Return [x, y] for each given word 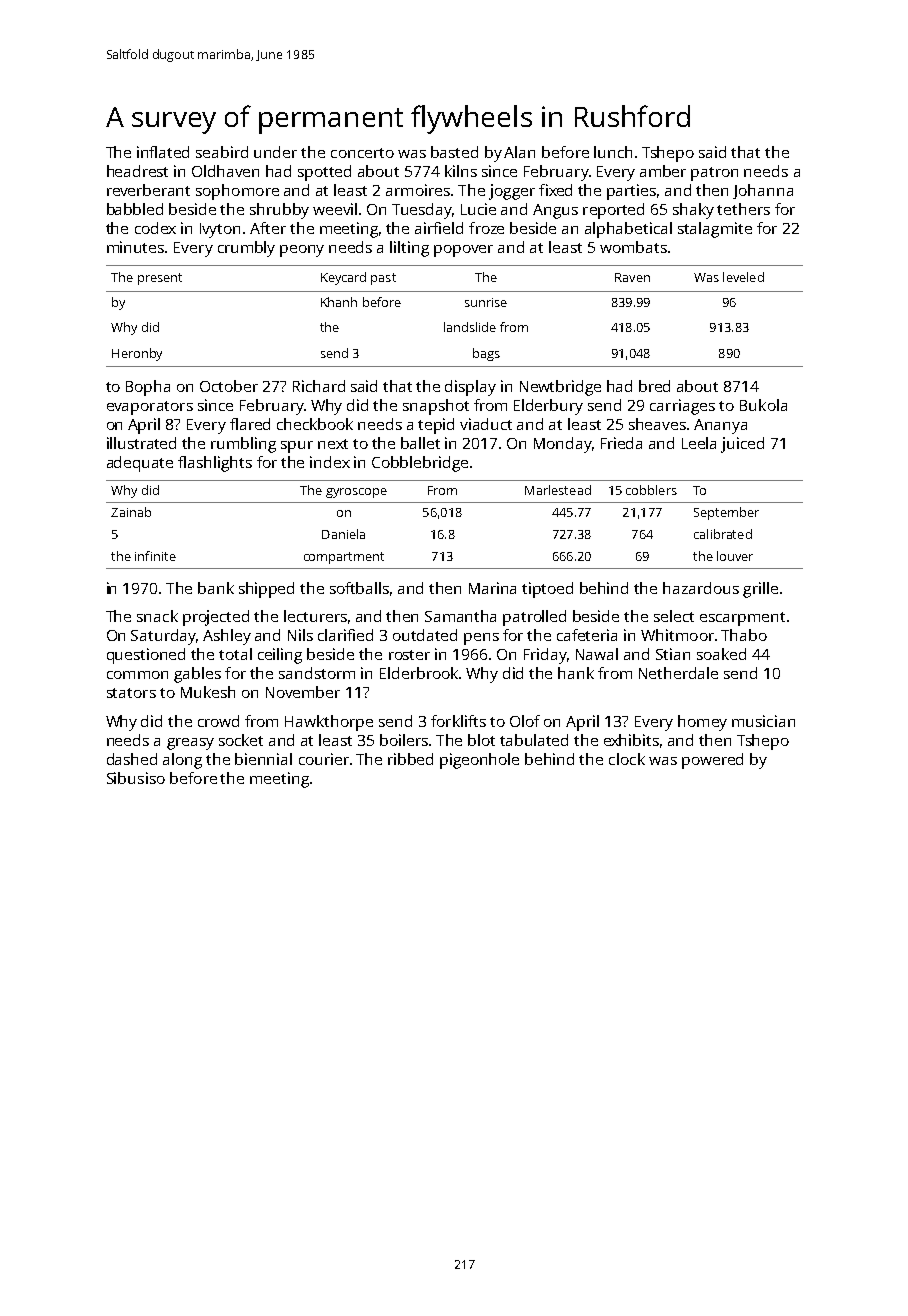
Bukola [763, 405]
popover [463, 251]
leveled [743, 277]
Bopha [148, 388]
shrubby [279, 211]
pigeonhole [479, 761]
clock [627, 759]
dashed [132, 759]
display [470, 388]
